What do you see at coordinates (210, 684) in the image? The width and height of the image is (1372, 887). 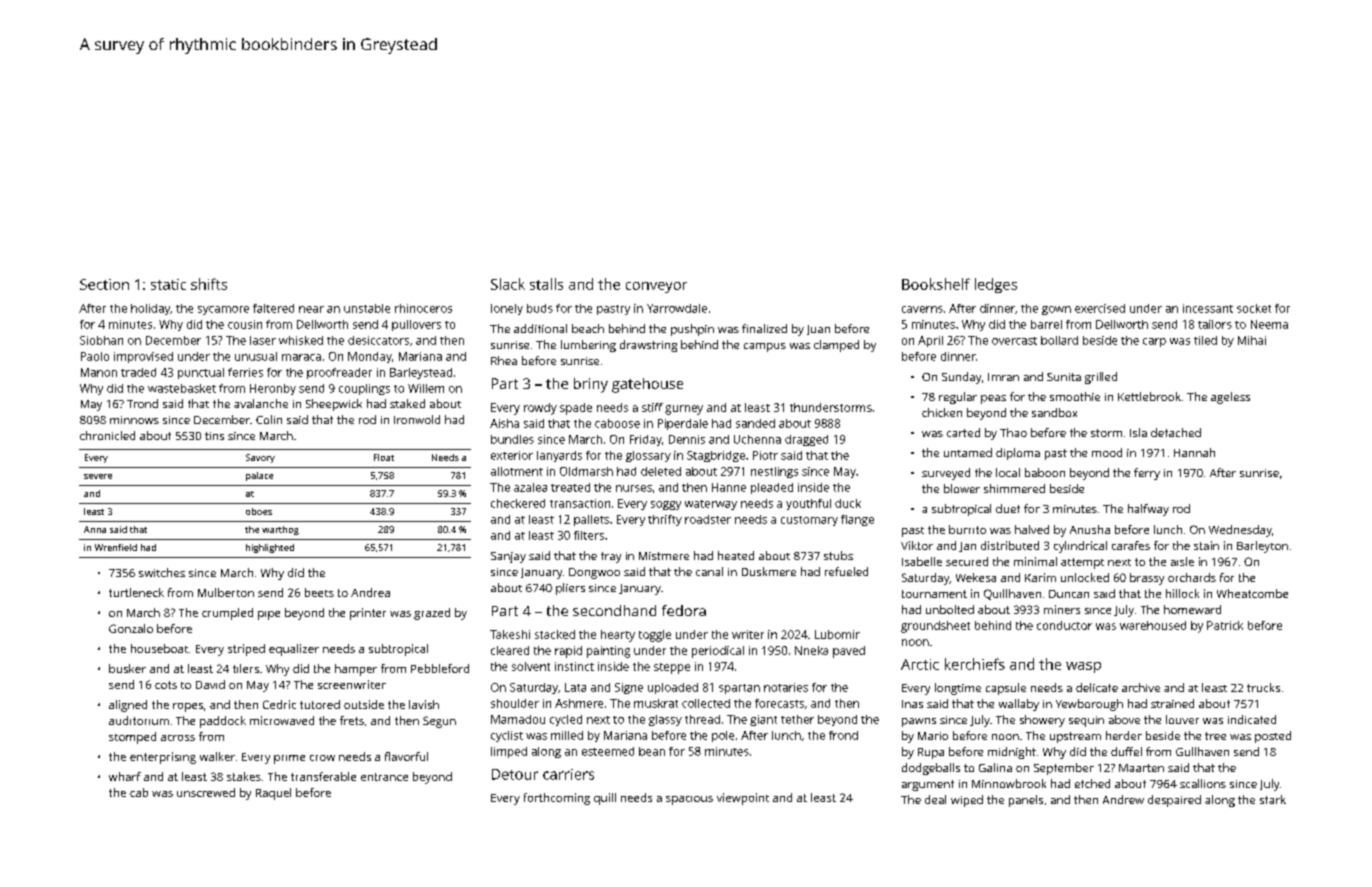 I see `David` at bounding box center [210, 684].
